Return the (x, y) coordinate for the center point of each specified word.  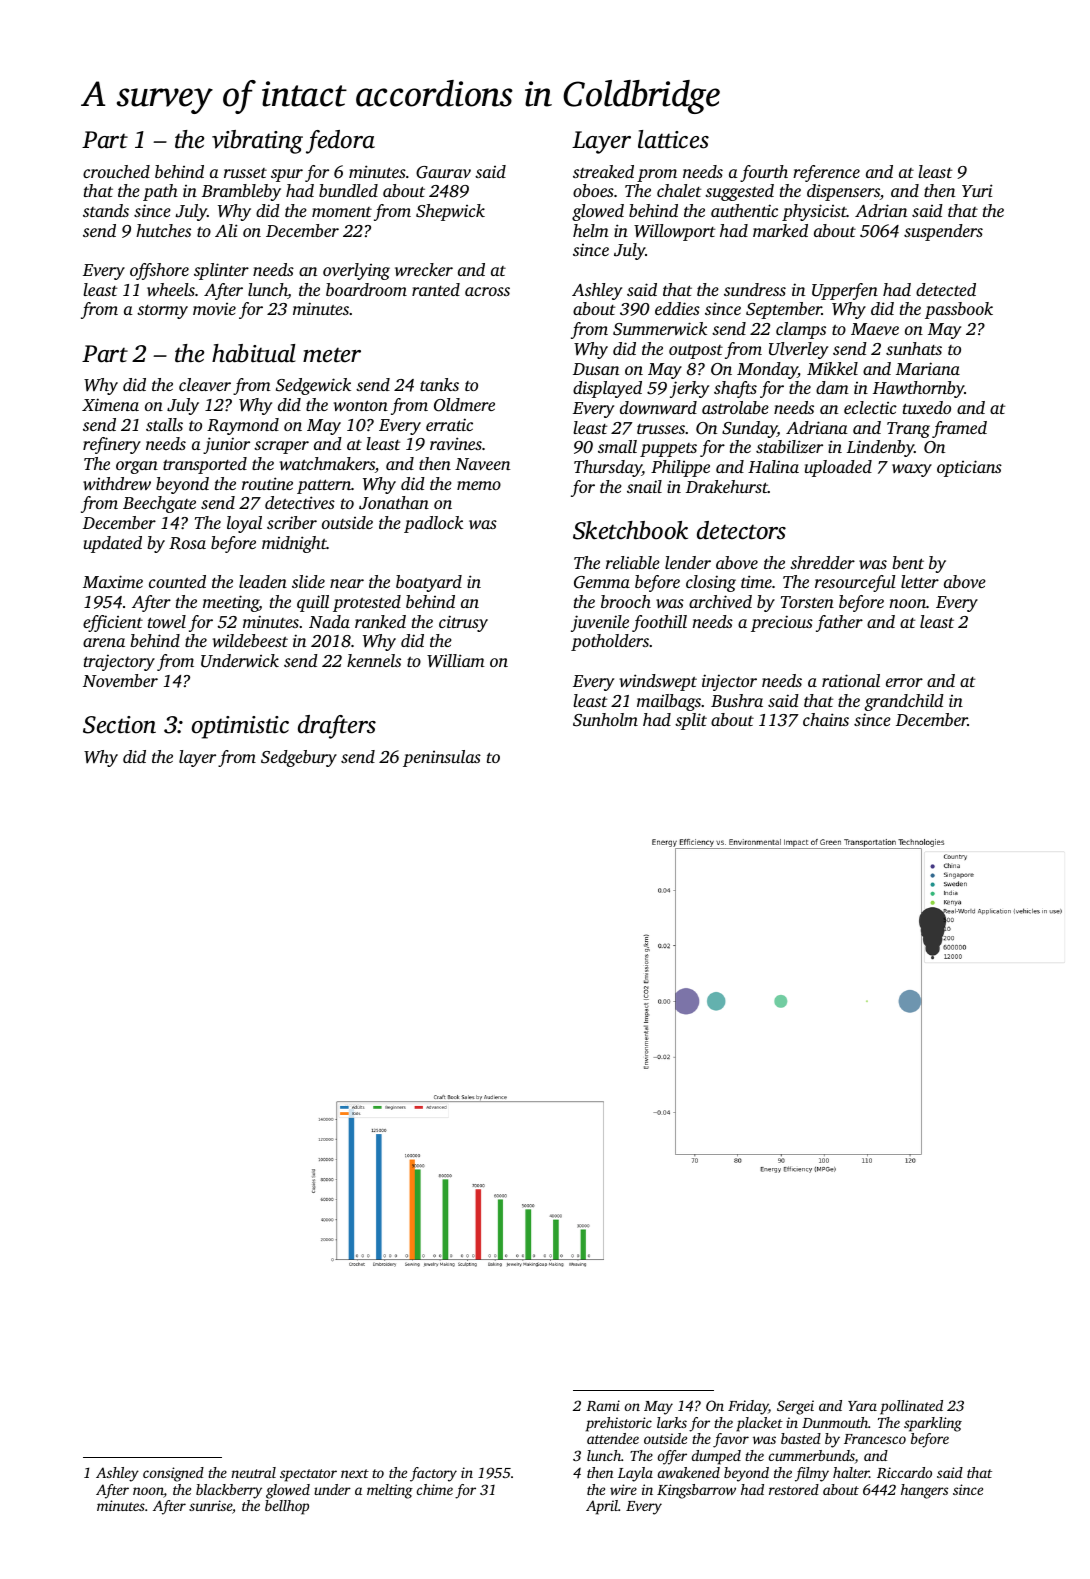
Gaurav (443, 172)
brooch (626, 601)
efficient (113, 623)
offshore (159, 271)
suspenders (943, 232)
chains (826, 719)
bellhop (287, 1507)
